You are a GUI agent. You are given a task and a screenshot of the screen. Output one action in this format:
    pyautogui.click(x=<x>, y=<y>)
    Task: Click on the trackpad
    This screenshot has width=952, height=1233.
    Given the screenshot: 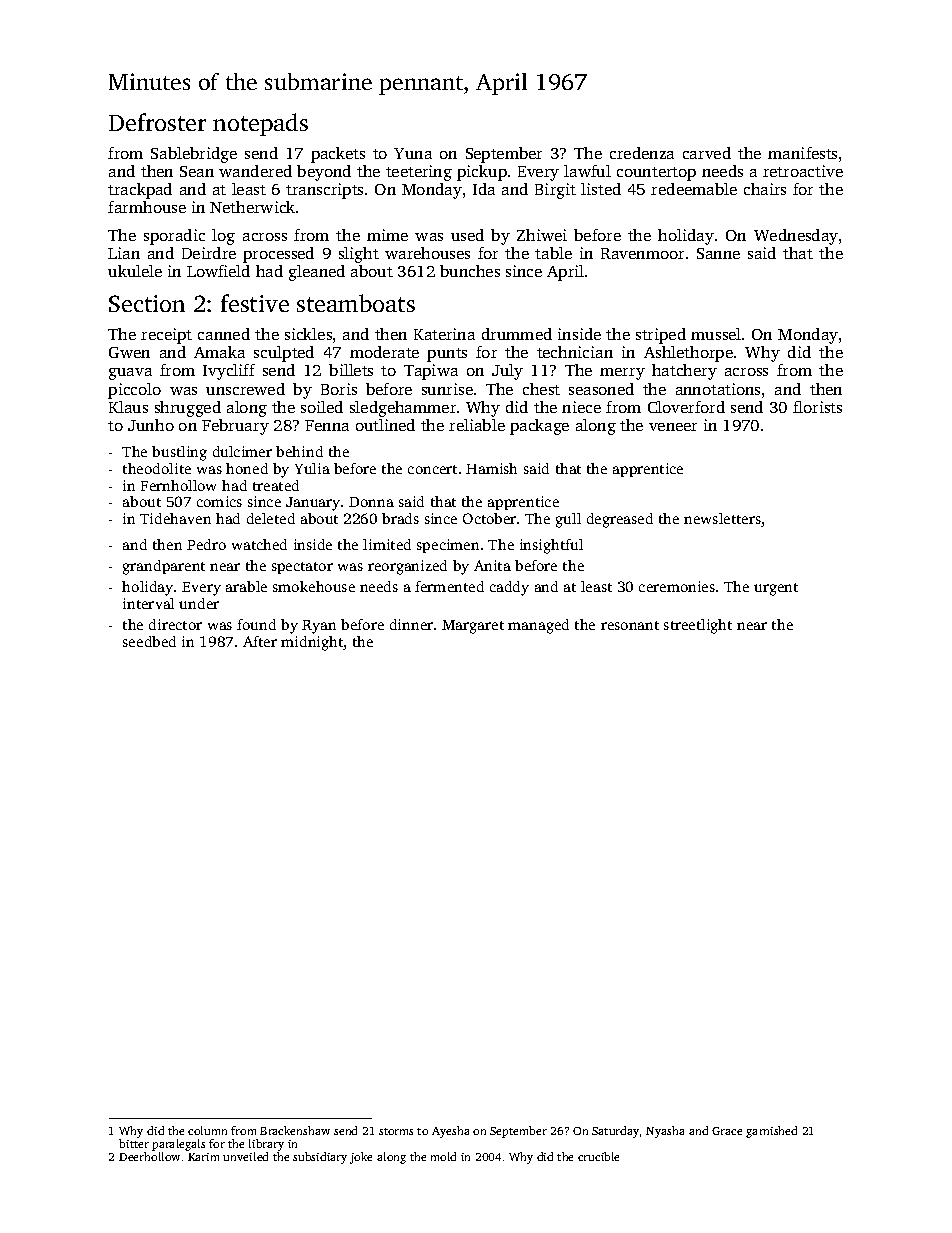 What is the action you would take?
    pyautogui.click(x=140, y=191)
